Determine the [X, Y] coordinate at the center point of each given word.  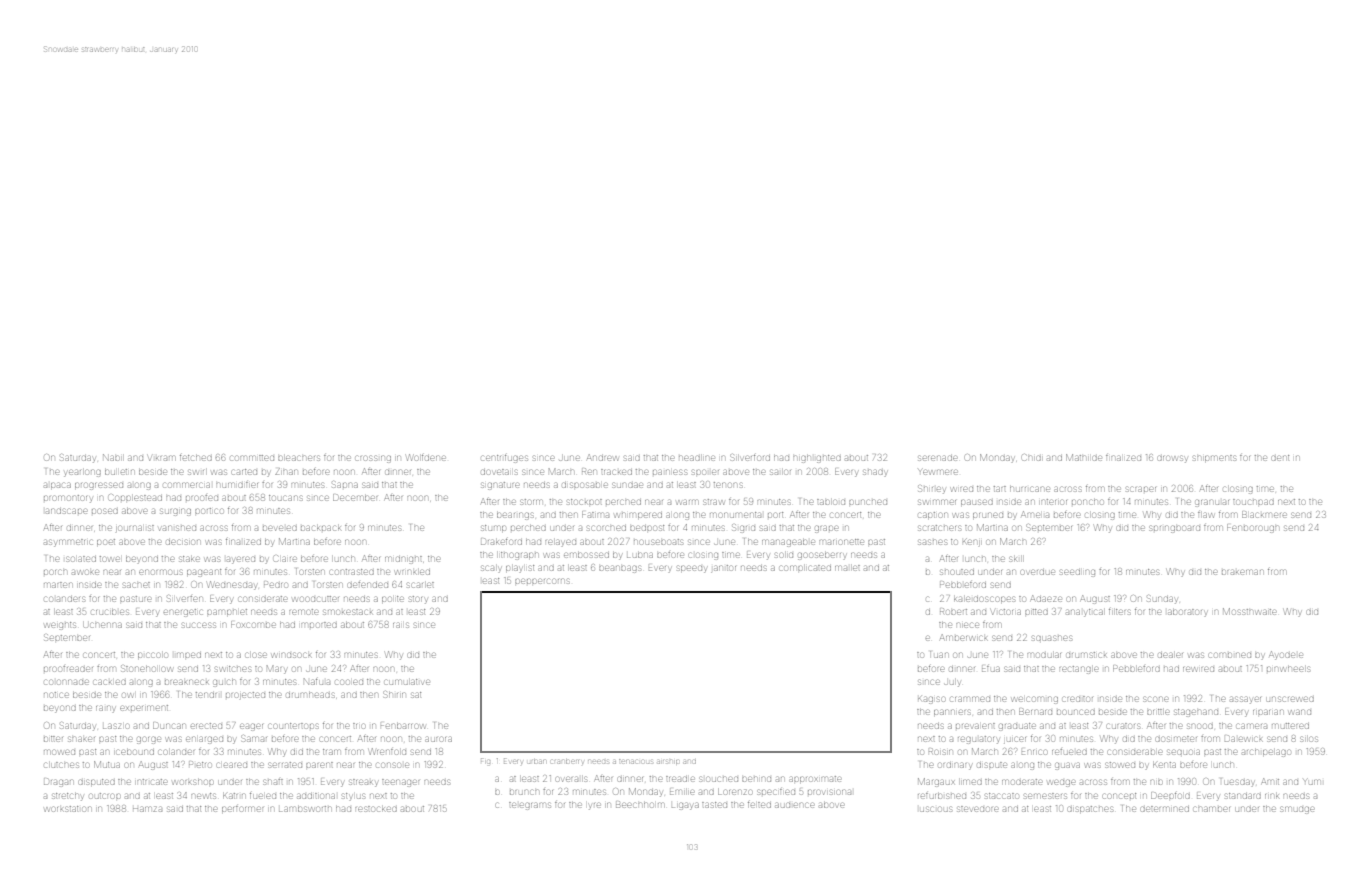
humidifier [237, 485]
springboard [1174, 529]
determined [1165, 809]
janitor [723, 569]
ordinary [954, 766]
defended [368, 585]
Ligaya [685, 806]
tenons [728, 485]
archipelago [1266, 753]
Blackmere [1264, 514]
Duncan [169, 725]
